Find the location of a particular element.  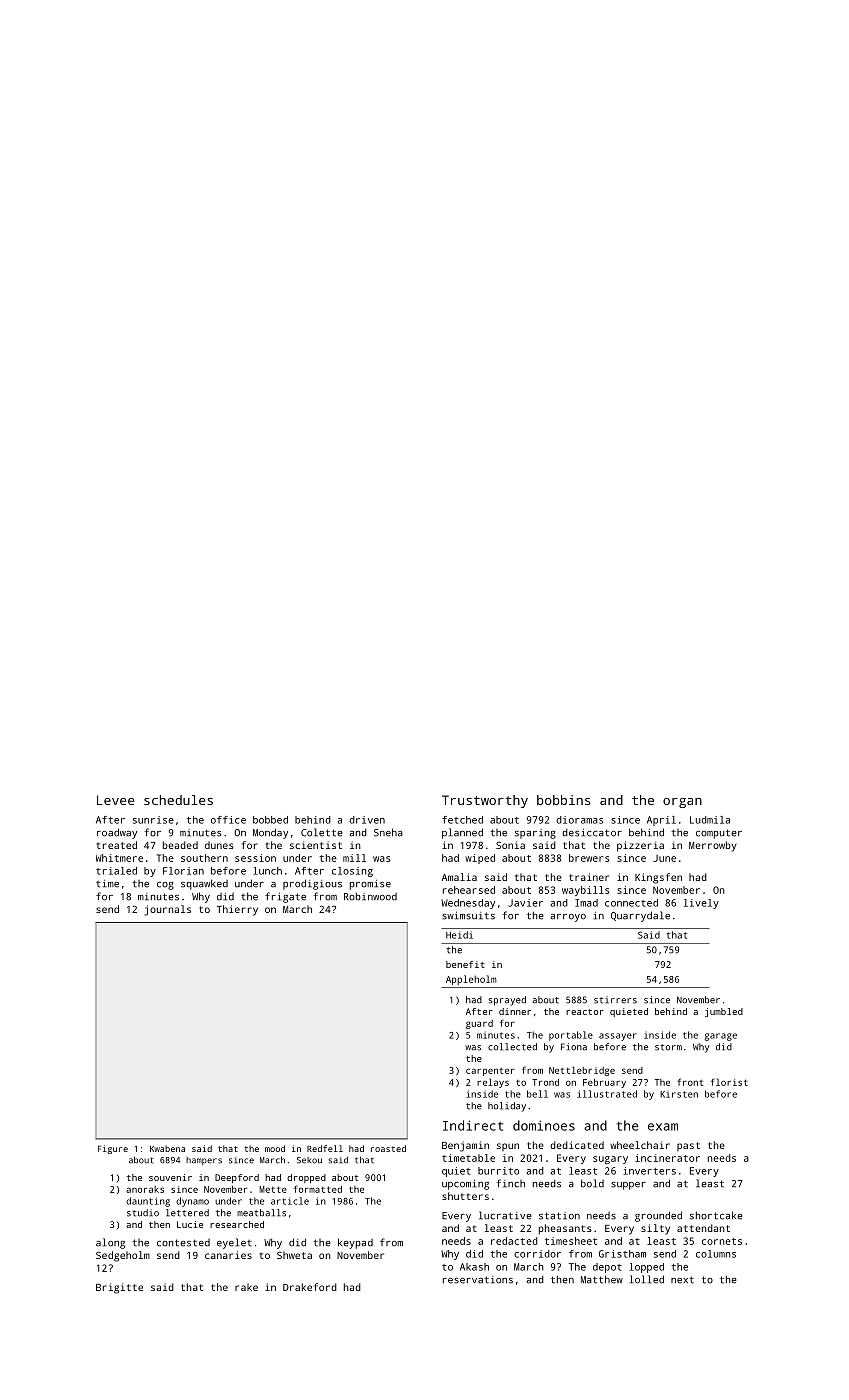

dedicated is located at coordinates (577, 1145).
